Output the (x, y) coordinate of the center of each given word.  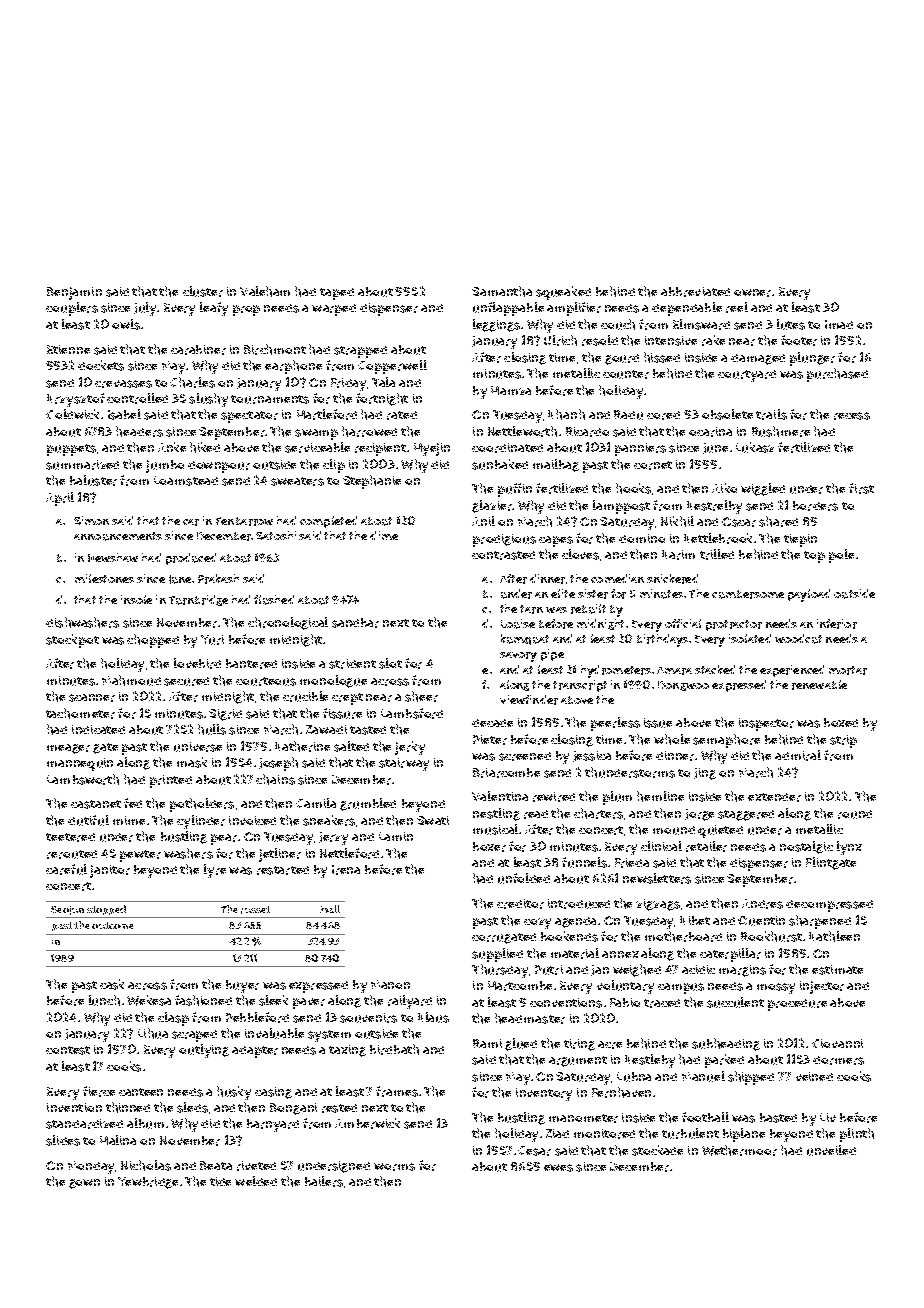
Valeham (265, 291)
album (145, 1123)
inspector (766, 724)
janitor (110, 871)
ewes (558, 1168)
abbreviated (695, 292)
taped (337, 294)
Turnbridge (198, 600)
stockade (657, 1150)
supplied (497, 955)
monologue (333, 681)
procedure (797, 1005)
